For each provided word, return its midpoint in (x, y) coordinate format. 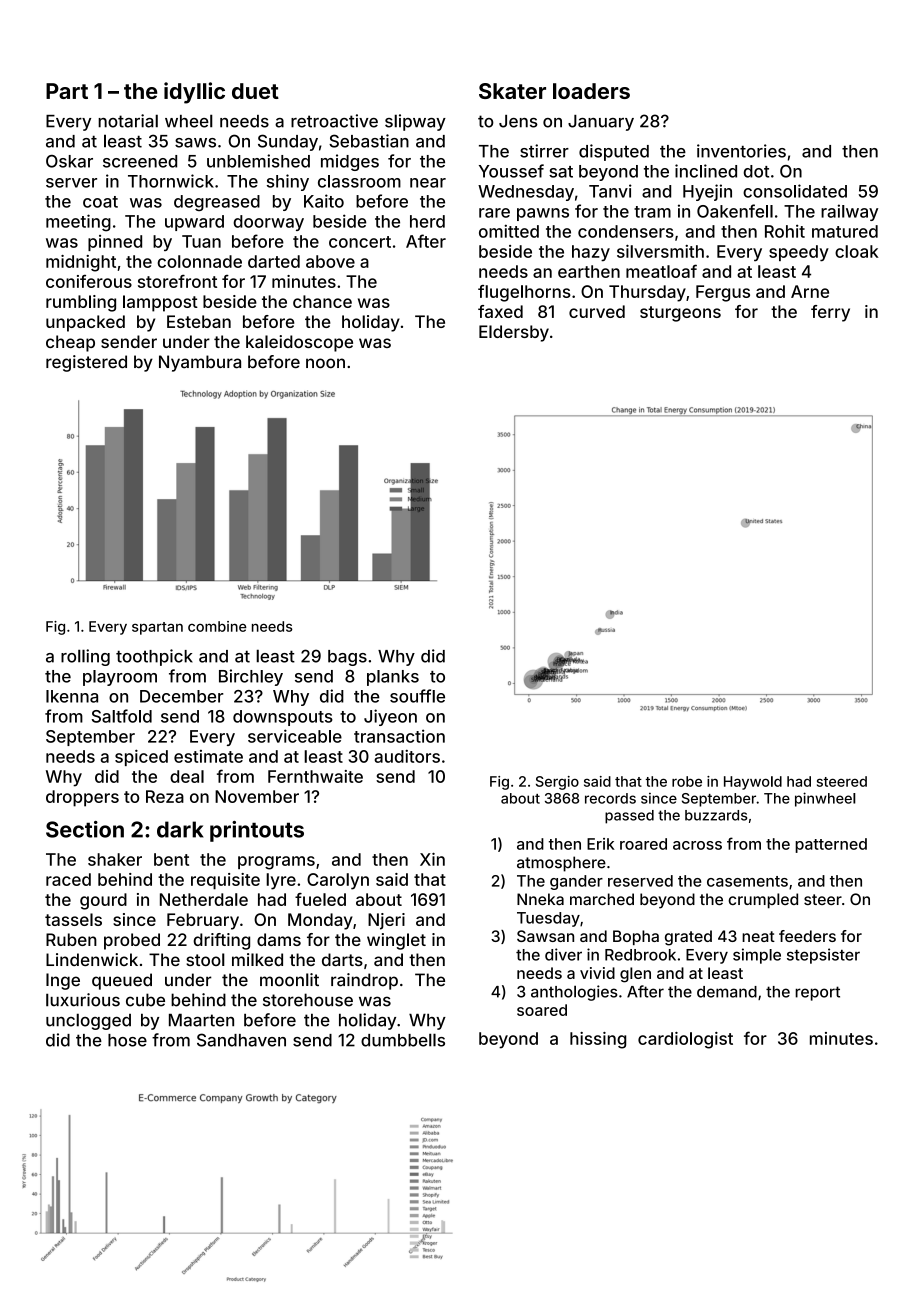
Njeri (386, 921)
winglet (396, 941)
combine (217, 626)
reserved (640, 881)
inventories (741, 151)
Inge (63, 981)
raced (68, 879)
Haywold (753, 783)
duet (255, 91)
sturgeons (680, 314)
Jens (518, 121)
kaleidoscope (299, 343)
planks (393, 678)
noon (325, 363)
